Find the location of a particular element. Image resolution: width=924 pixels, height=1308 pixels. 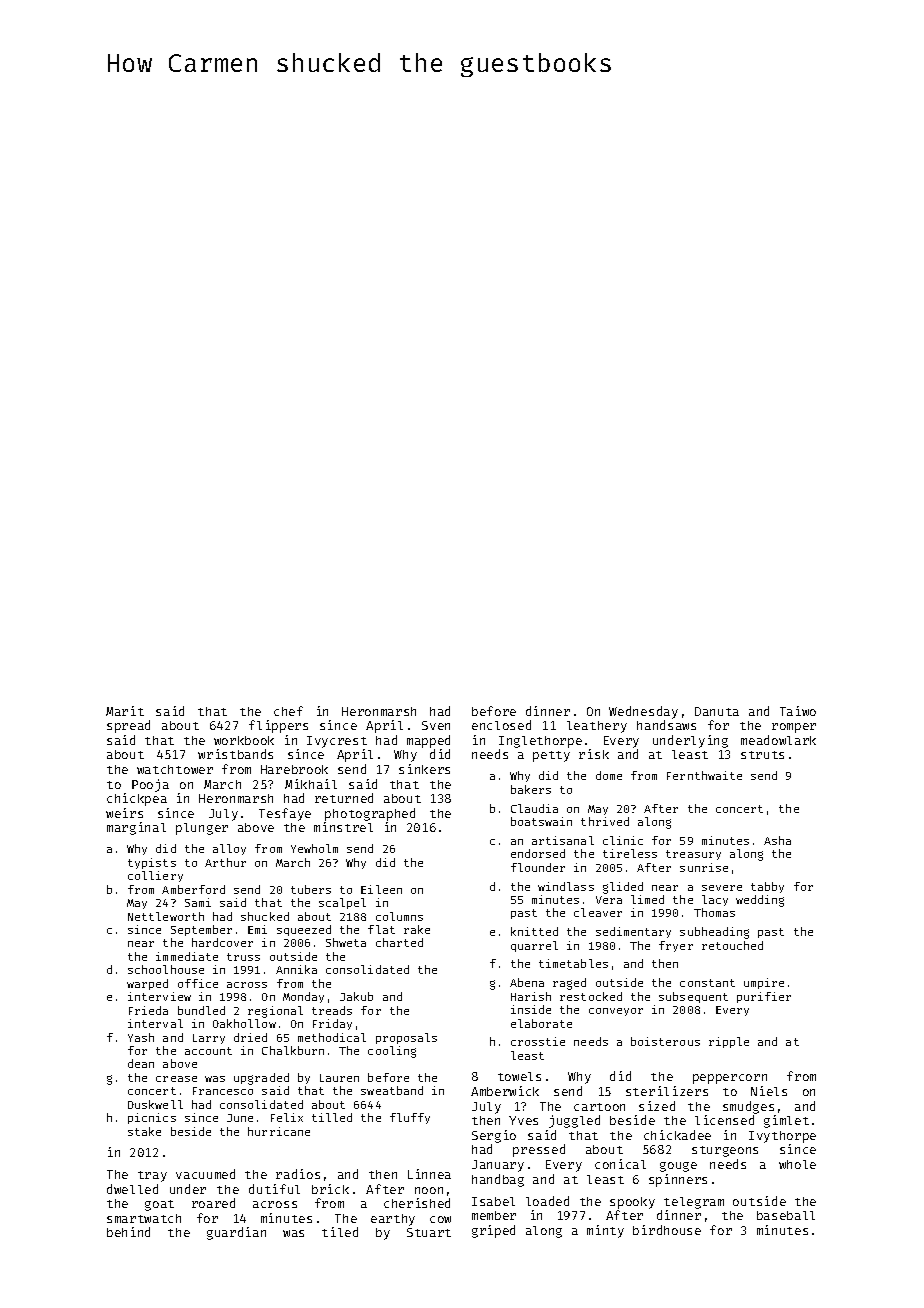

plunger is located at coordinates (202, 829).
